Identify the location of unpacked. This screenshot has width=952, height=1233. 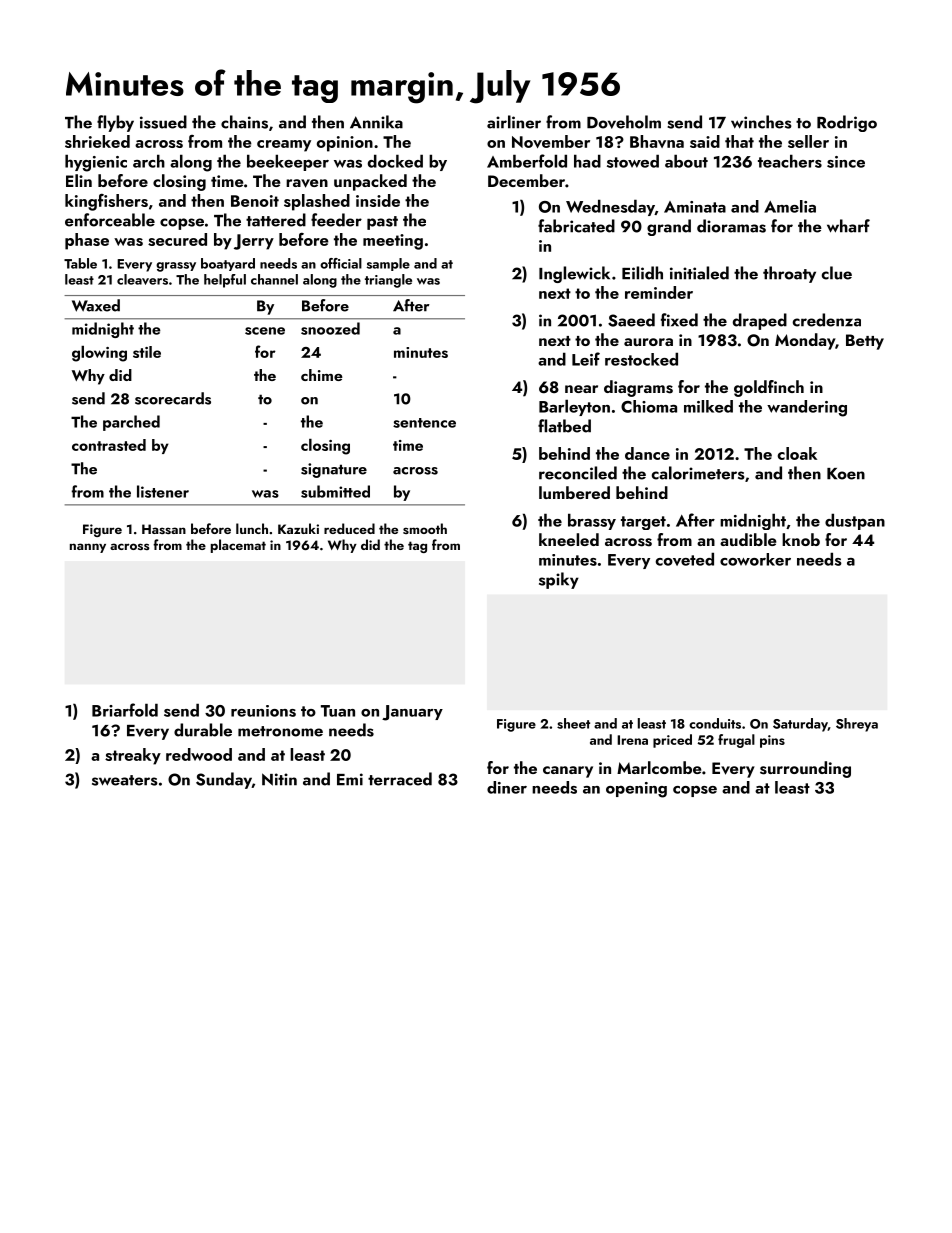
(370, 182).
